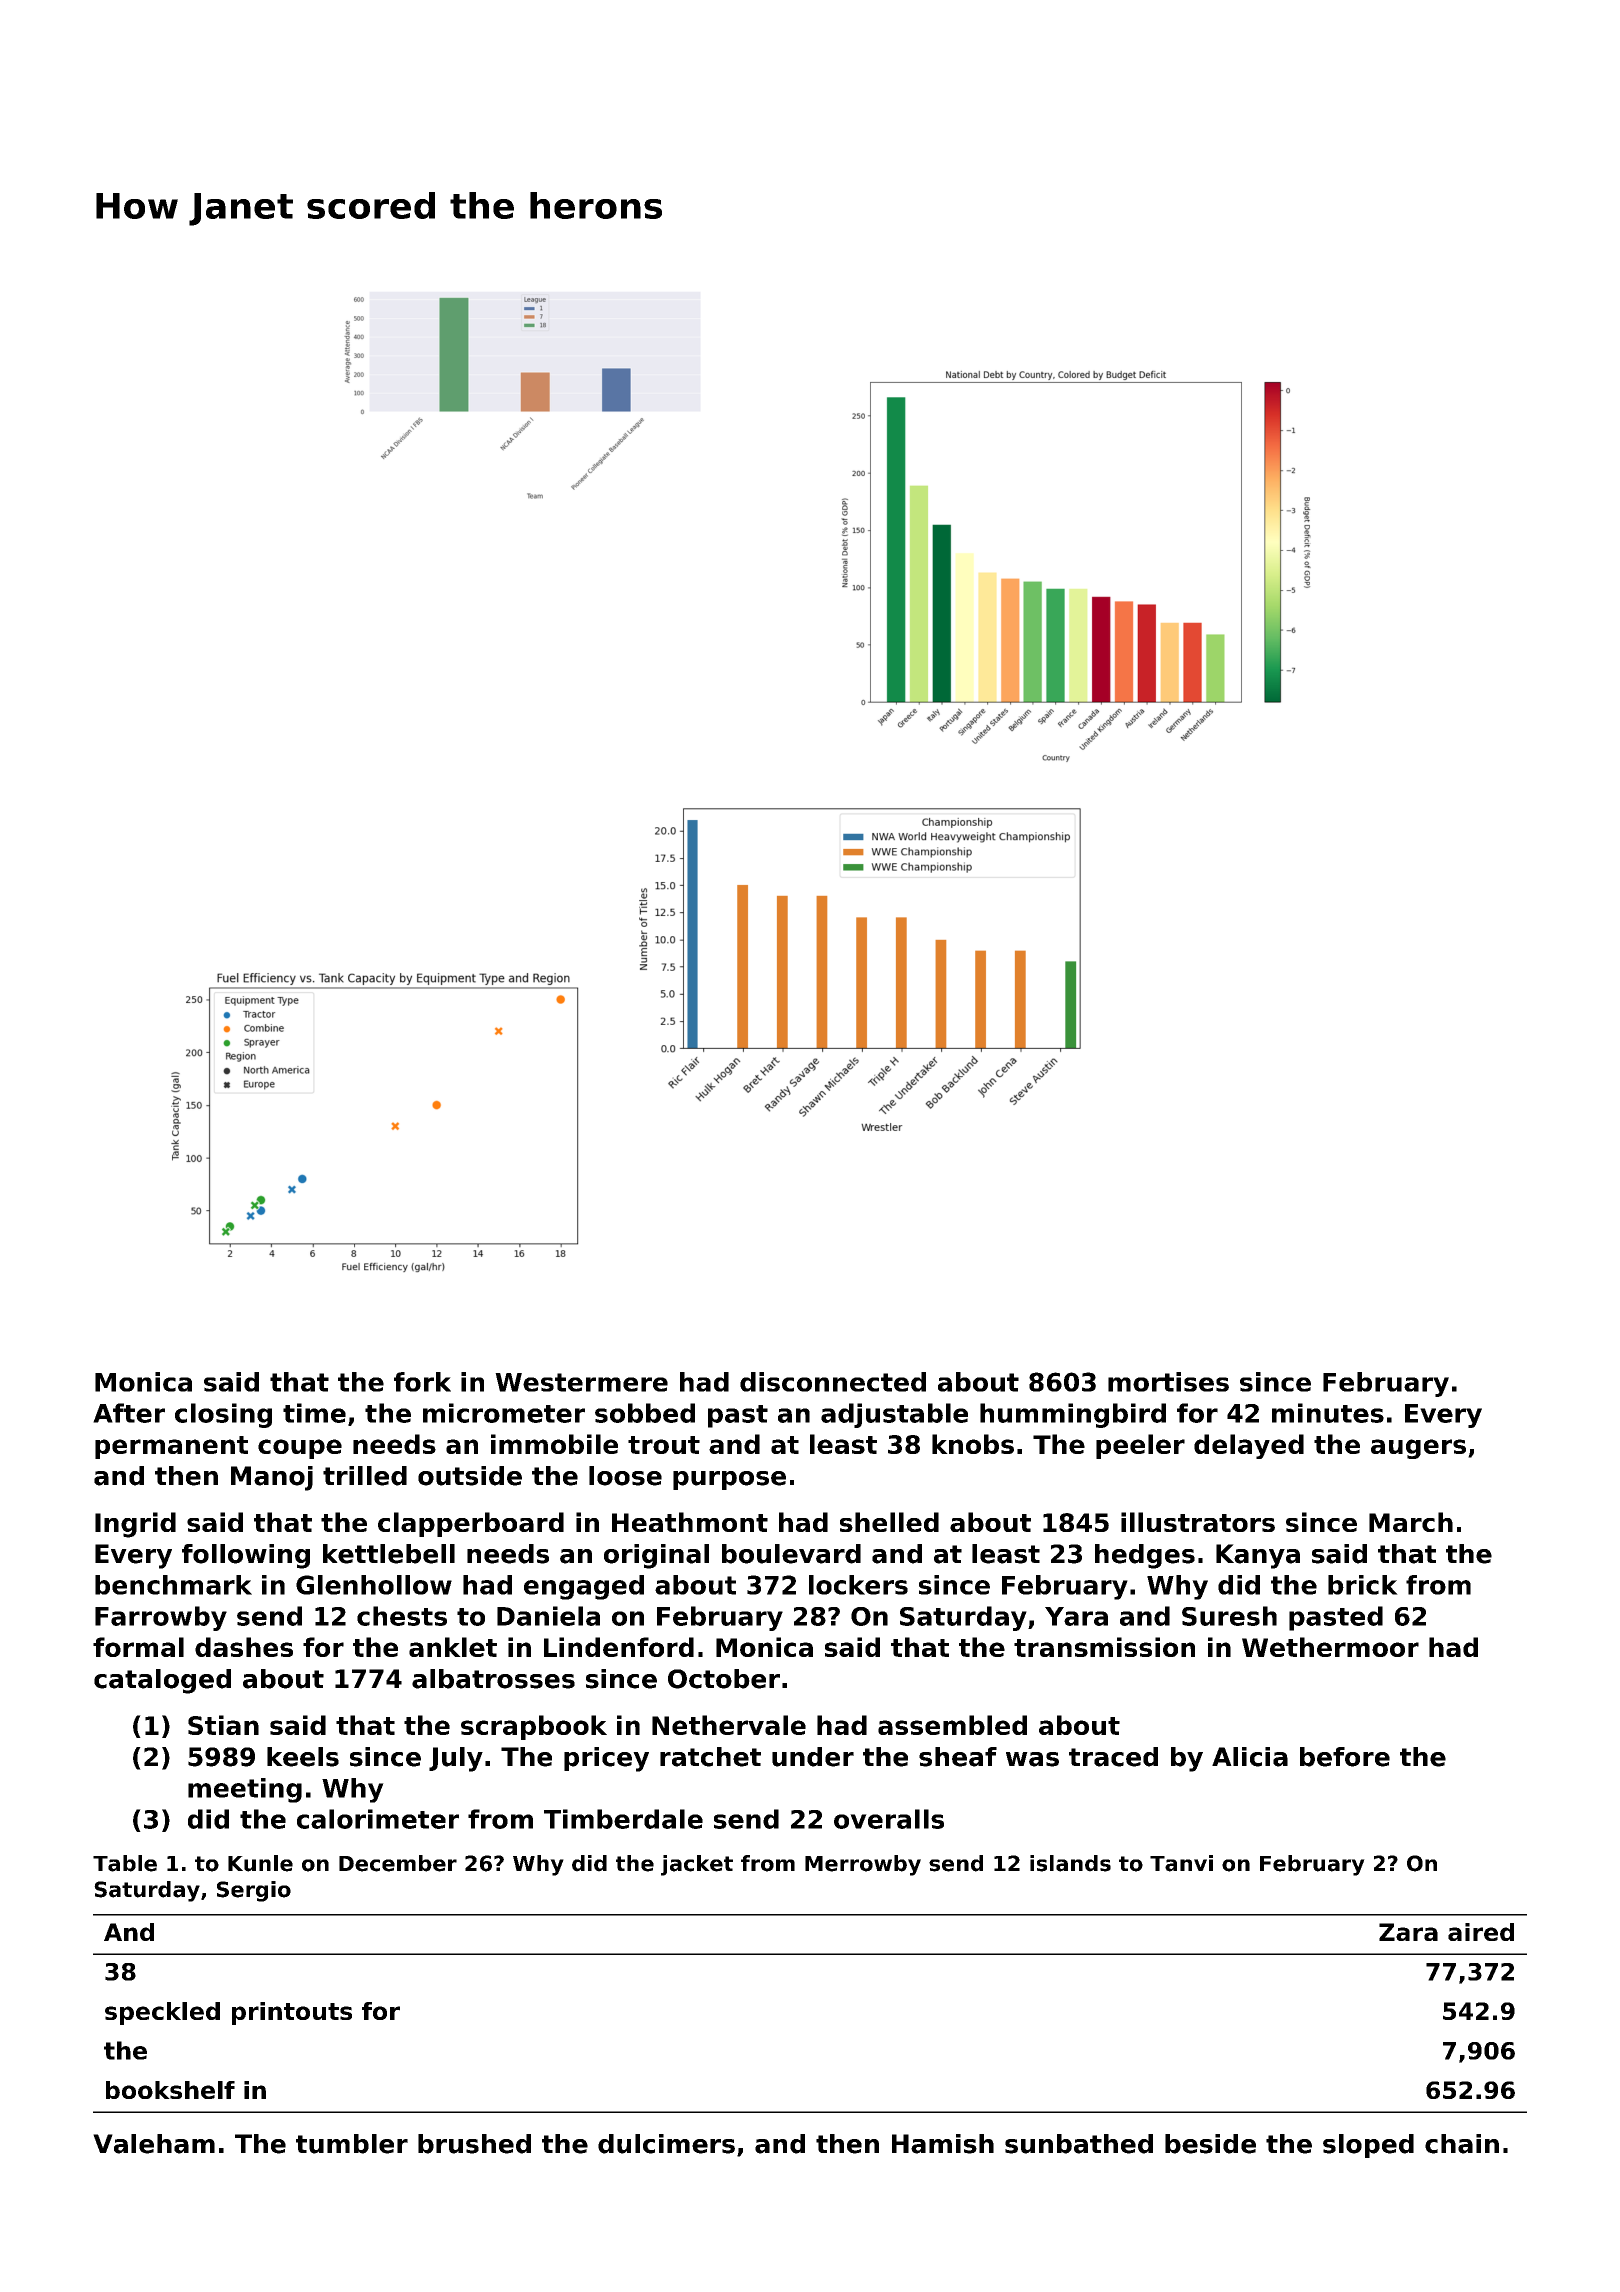 Image resolution: width=1620 pixels, height=2292 pixels. What do you see at coordinates (1328, 1413) in the screenshot?
I see `minutes` at bounding box center [1328, 1413].
